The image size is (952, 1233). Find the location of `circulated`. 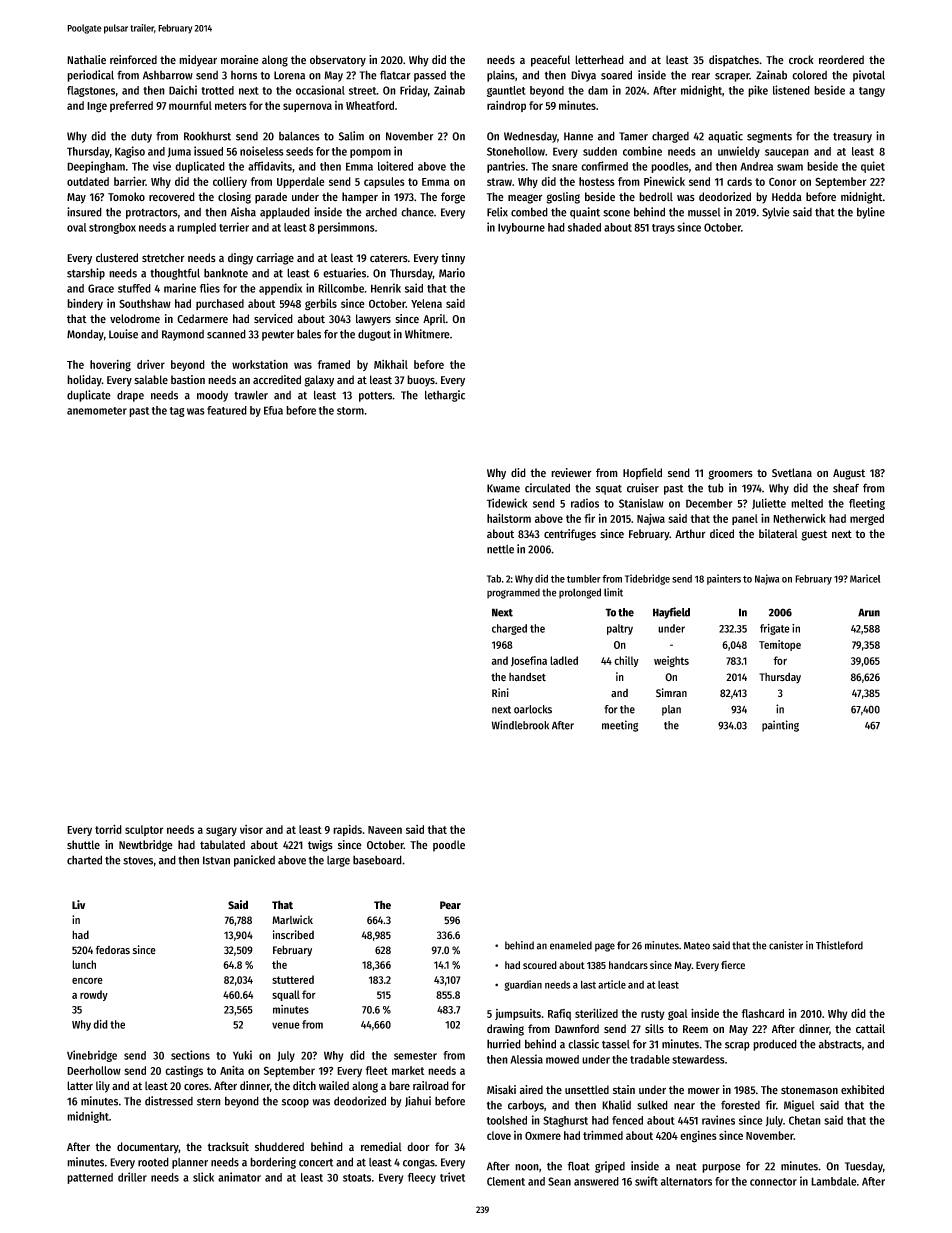

circulated is located at coordinates (547, 488).
